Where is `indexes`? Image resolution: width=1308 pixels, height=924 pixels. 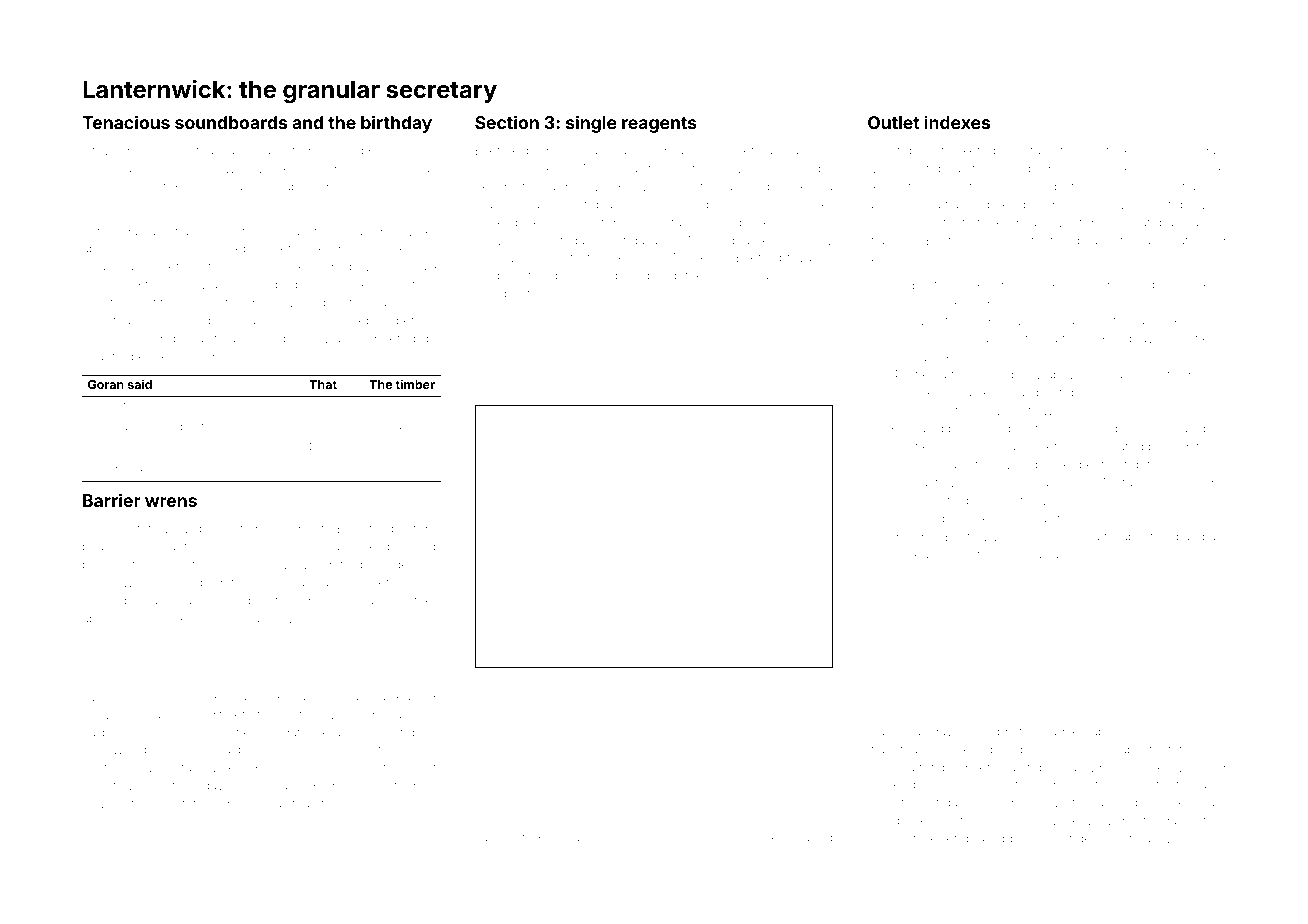 indexes is located at coordinates (957, 122).
